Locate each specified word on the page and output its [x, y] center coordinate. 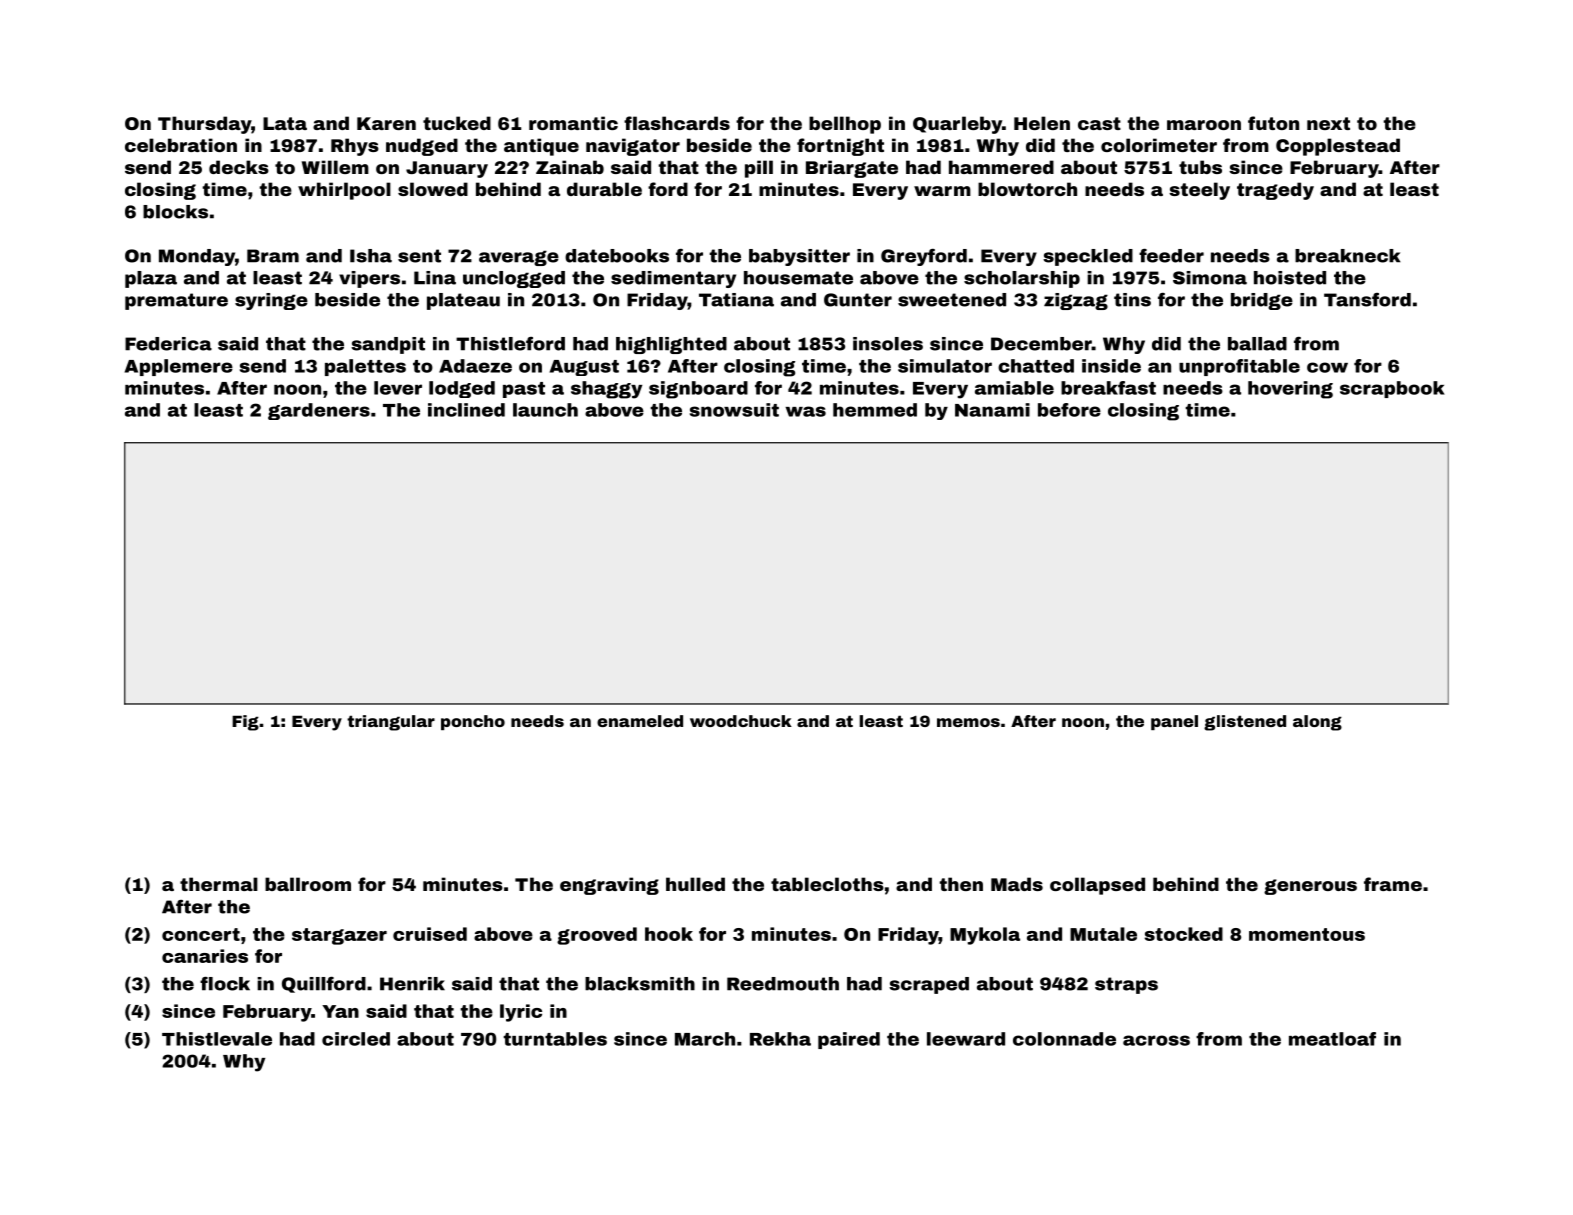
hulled [695, 884]
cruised [430, 934]
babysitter [799, 257]
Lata [285, 123]
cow [1327, 367]
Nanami [992, 410]
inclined [466, 410]
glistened [1245, 723]
